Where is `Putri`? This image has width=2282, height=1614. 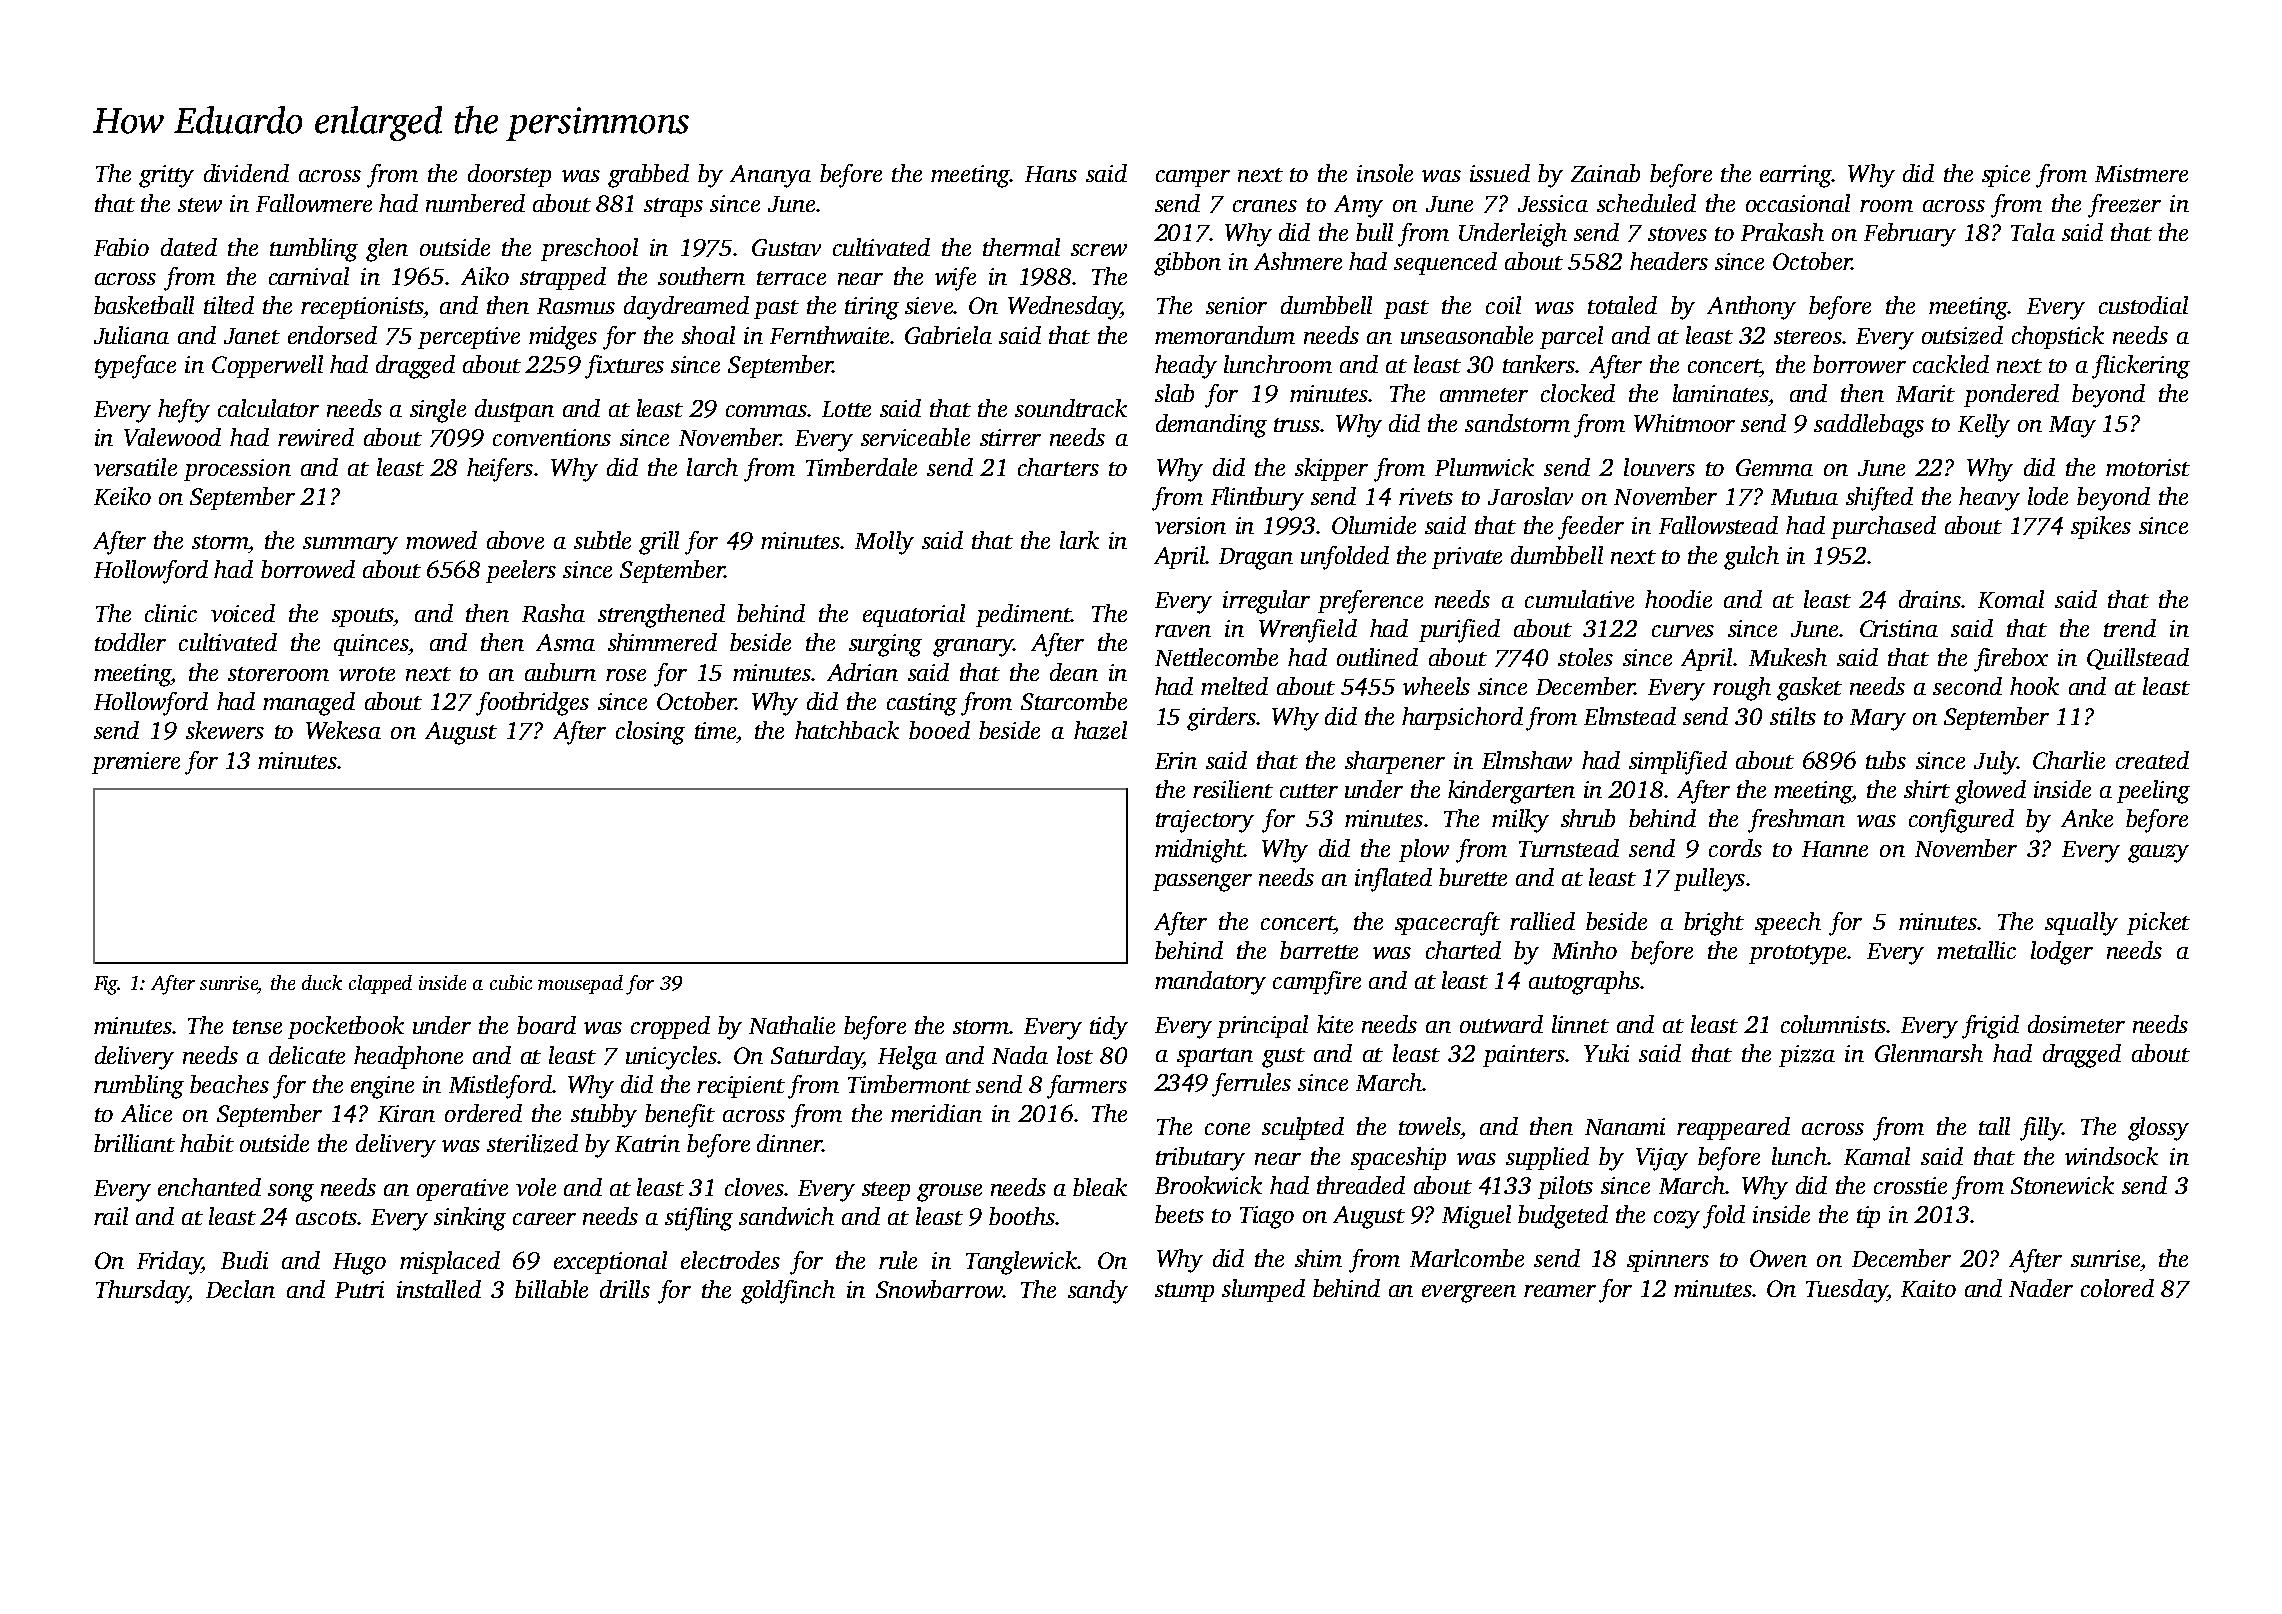 Putri is located at coordinates (359, 1289).
